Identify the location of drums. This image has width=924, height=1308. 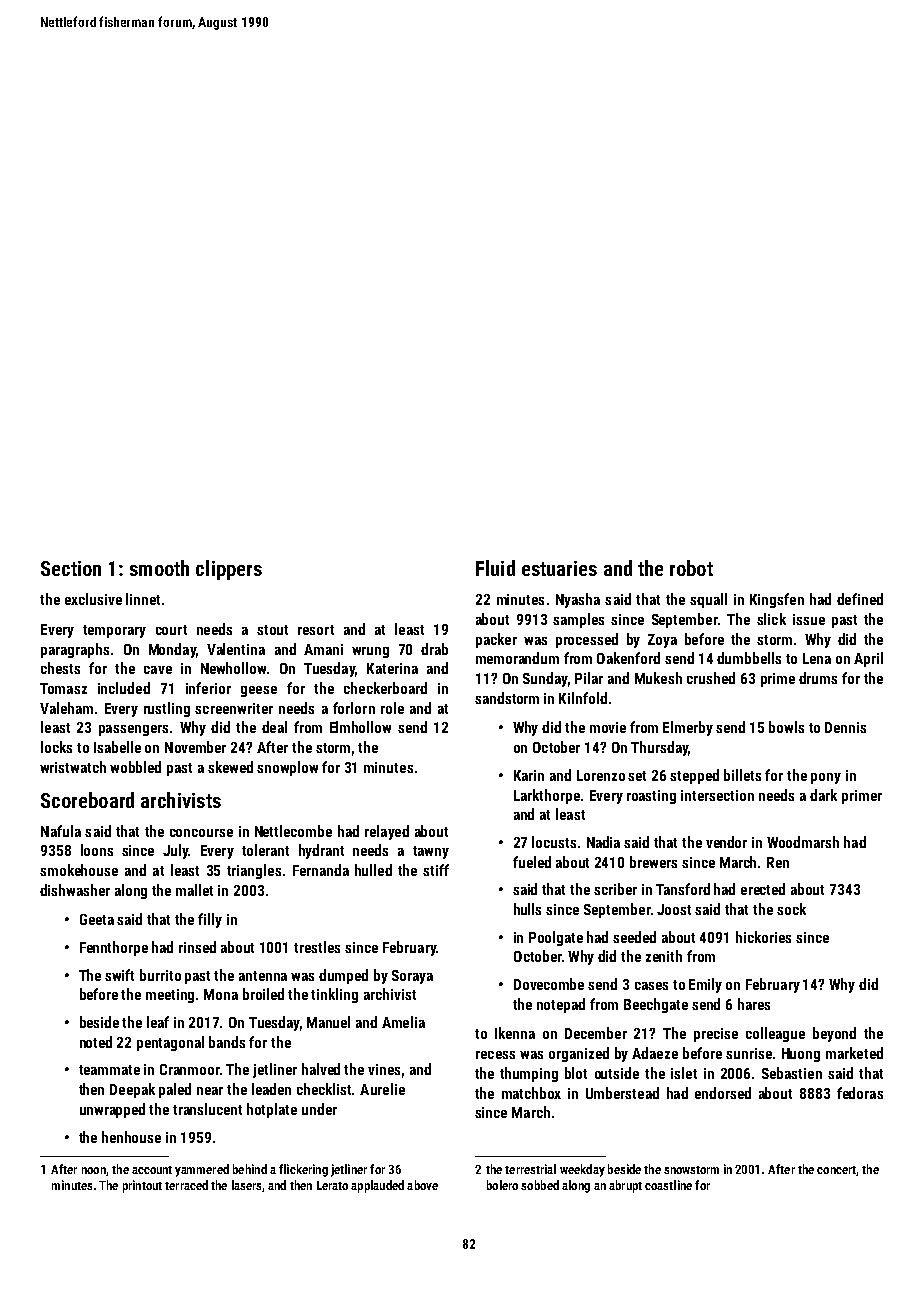
(818, 678).
